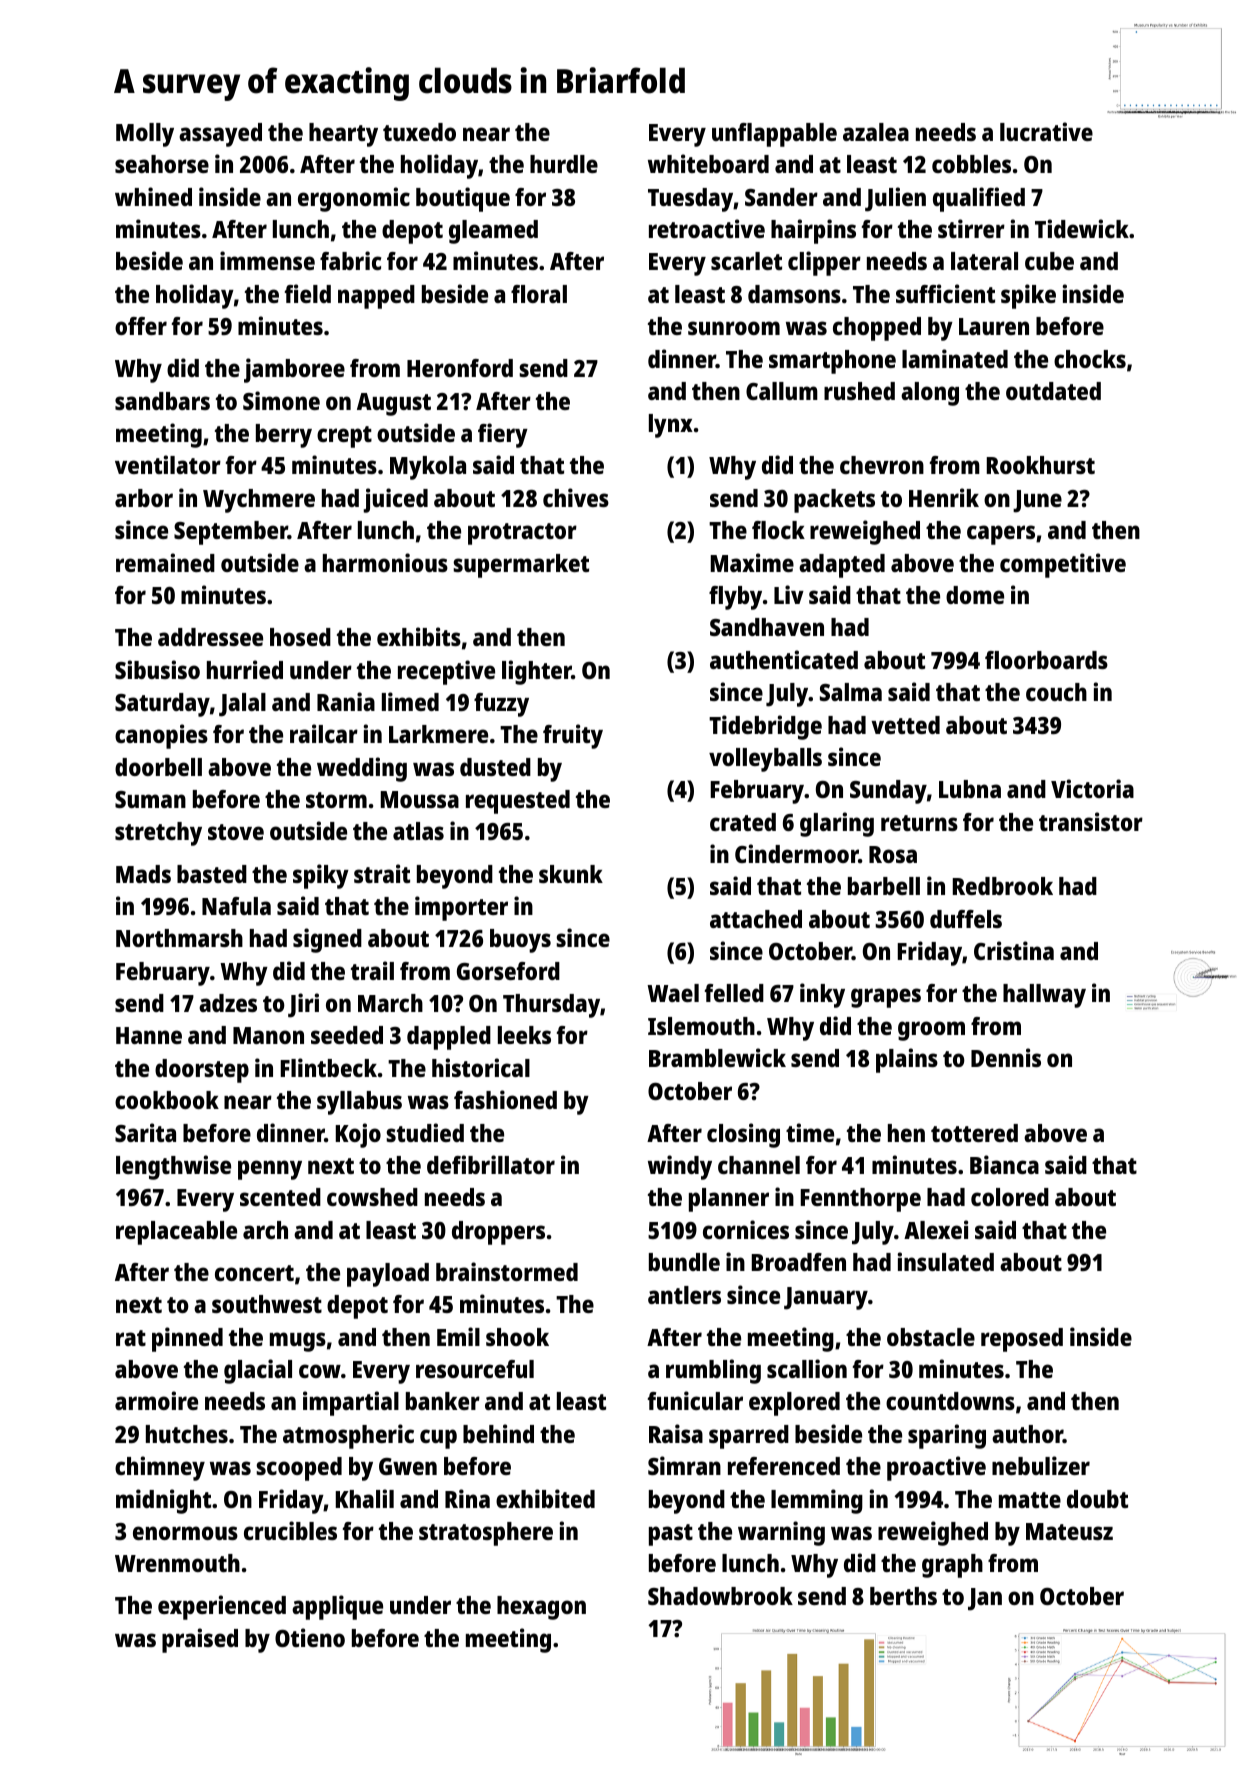  I want to click on lucrative, so click(1046, 131).
